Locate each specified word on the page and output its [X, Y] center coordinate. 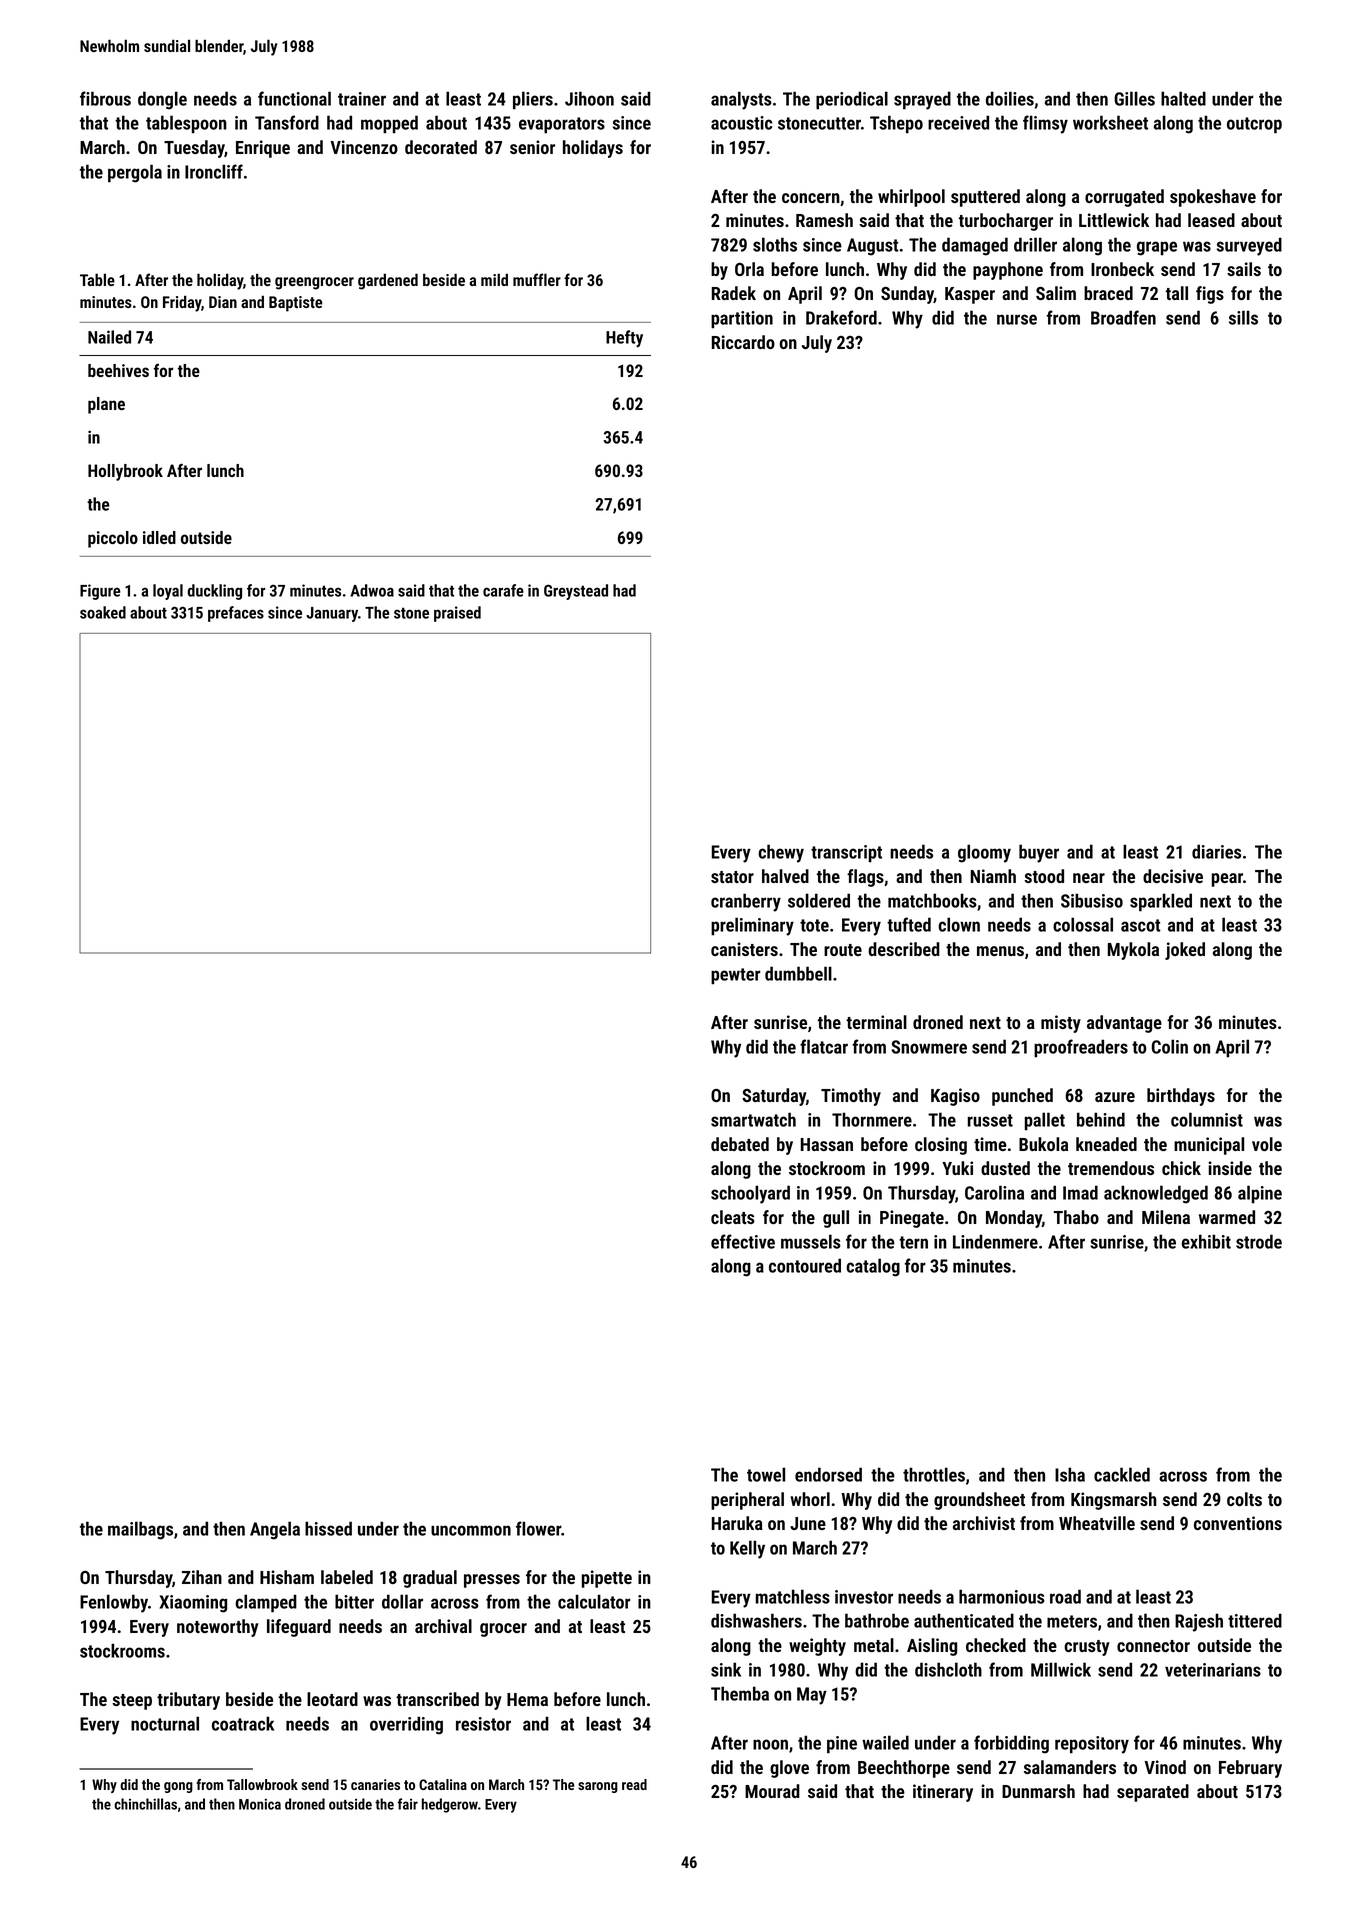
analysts [741, 100]
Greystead [576, 592]
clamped [266, 1603]
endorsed [828, 1474]
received [958, 122]
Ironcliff [214, 171]
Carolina [994, 1192]
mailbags [140, 1530]
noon [770, 1744]
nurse [1017, 319]
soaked [103, 612]
